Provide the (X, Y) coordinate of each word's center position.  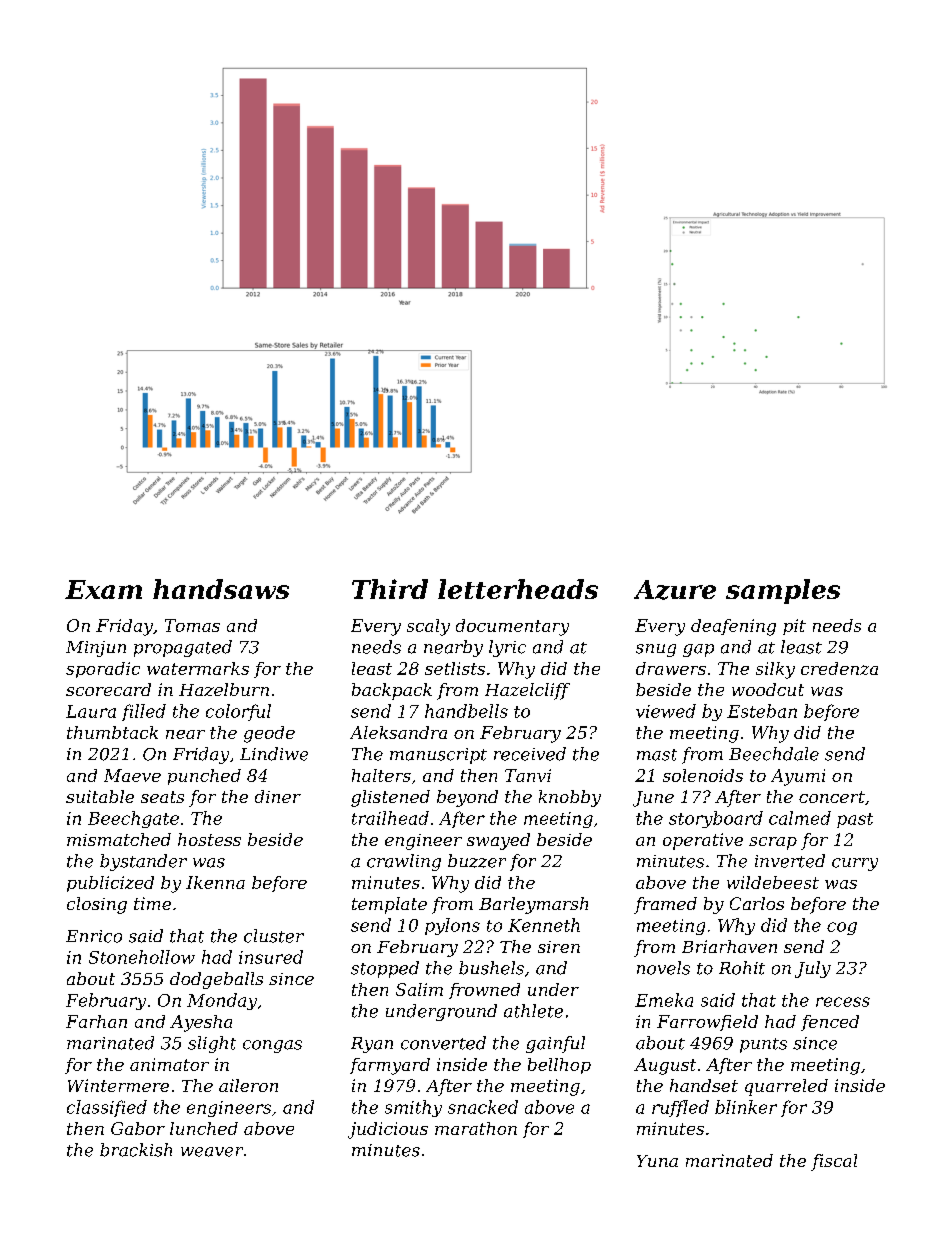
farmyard (390, 1066)
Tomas (192, 625)
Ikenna (215, 882)
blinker (746, 1107)
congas (272, 1046)
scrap (773, 843)
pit (794, 627)
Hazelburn (224, 689)
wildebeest (773, 882)
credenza (839, 668)
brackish (136, 1150)
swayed (498, 841)
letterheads (518, 589)
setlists (455, 668)
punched (204, 777)
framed (665, 905)
